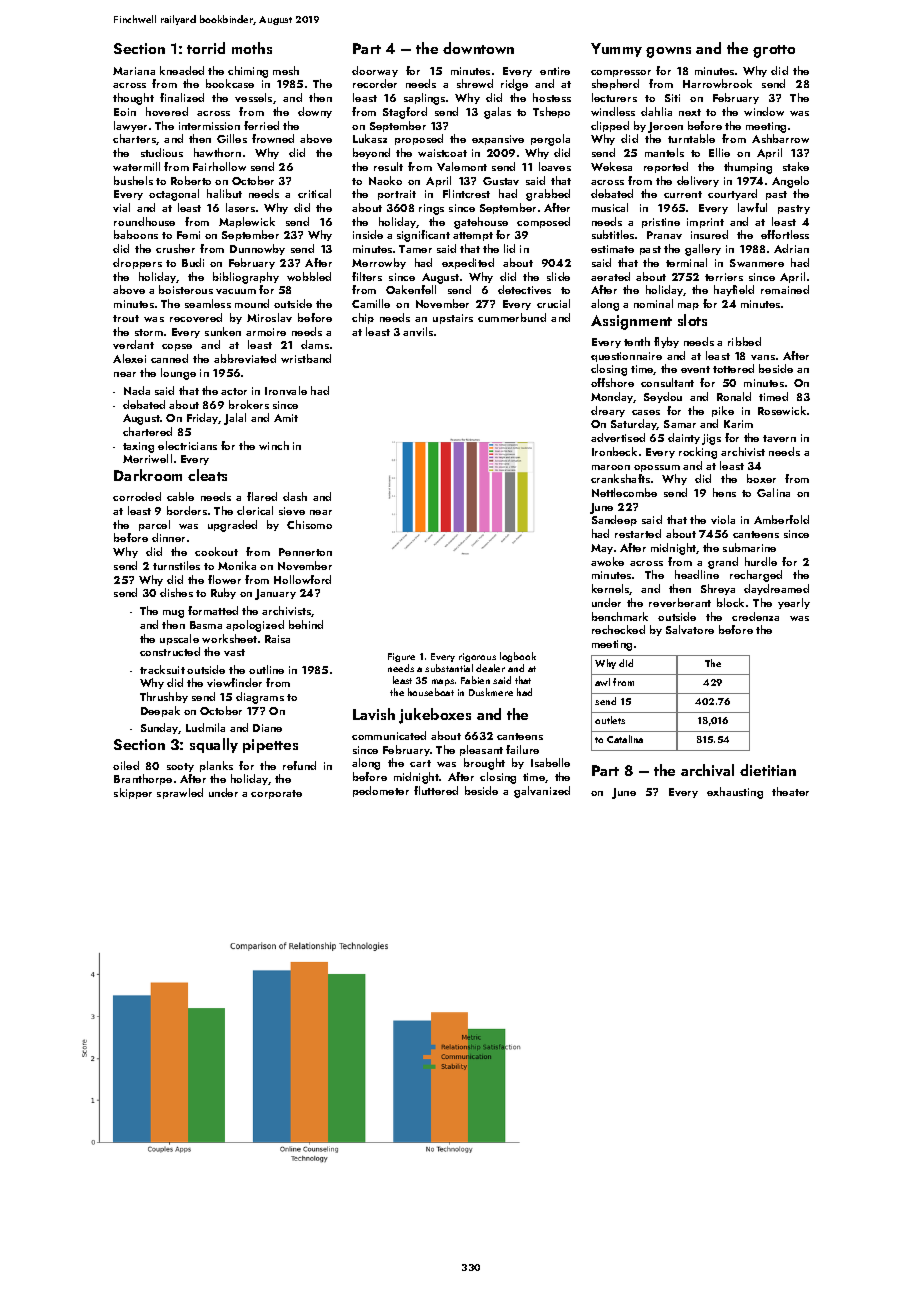  What do you see at coordinates (666, 167) in the document?
I see `reported` at bounding box center [666, 167].
